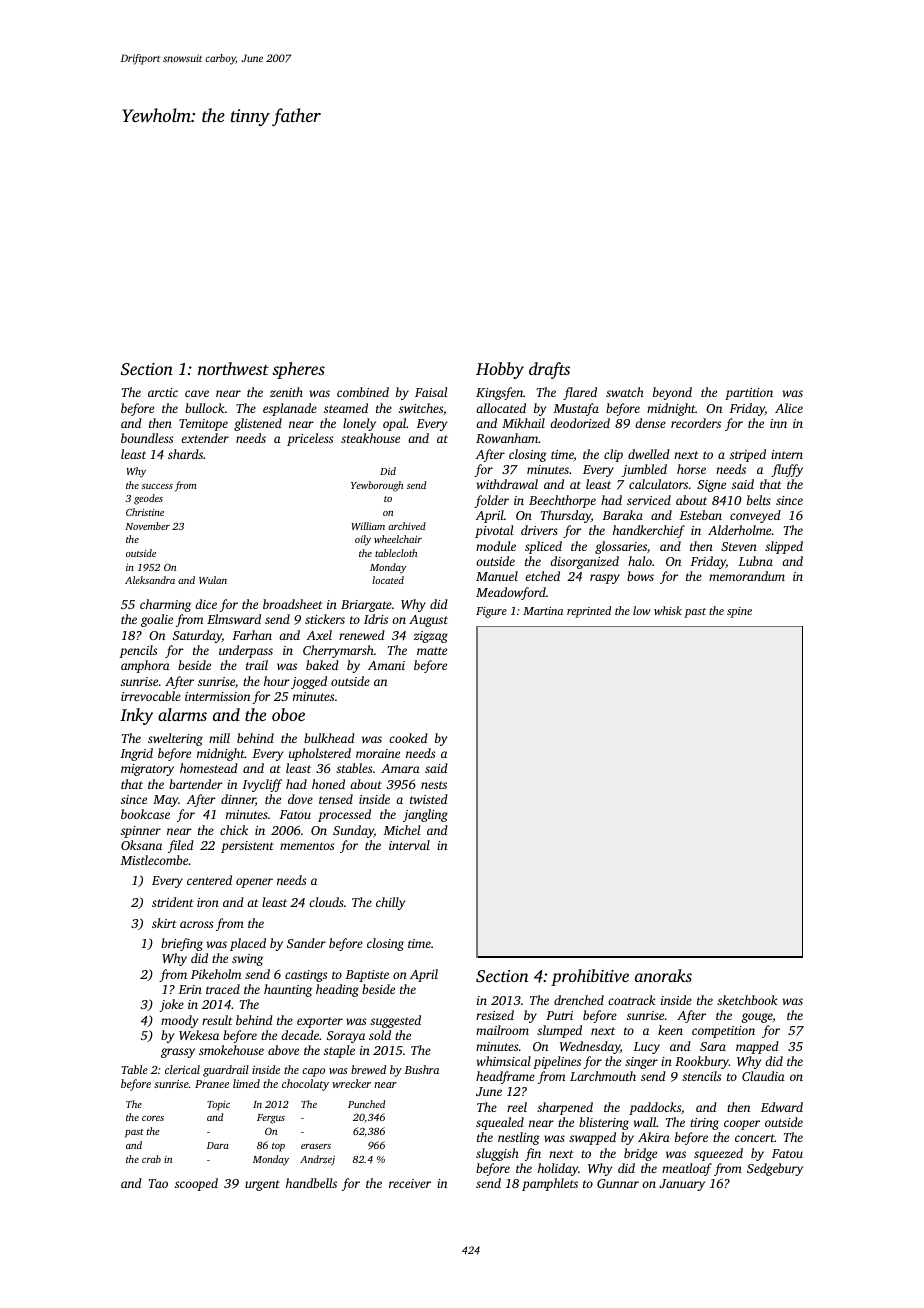 This screenshot has height=1308, width=924. Describe the element at coordinates (317, 1160) in the screenshot. I see `Andrzej` at that location.
